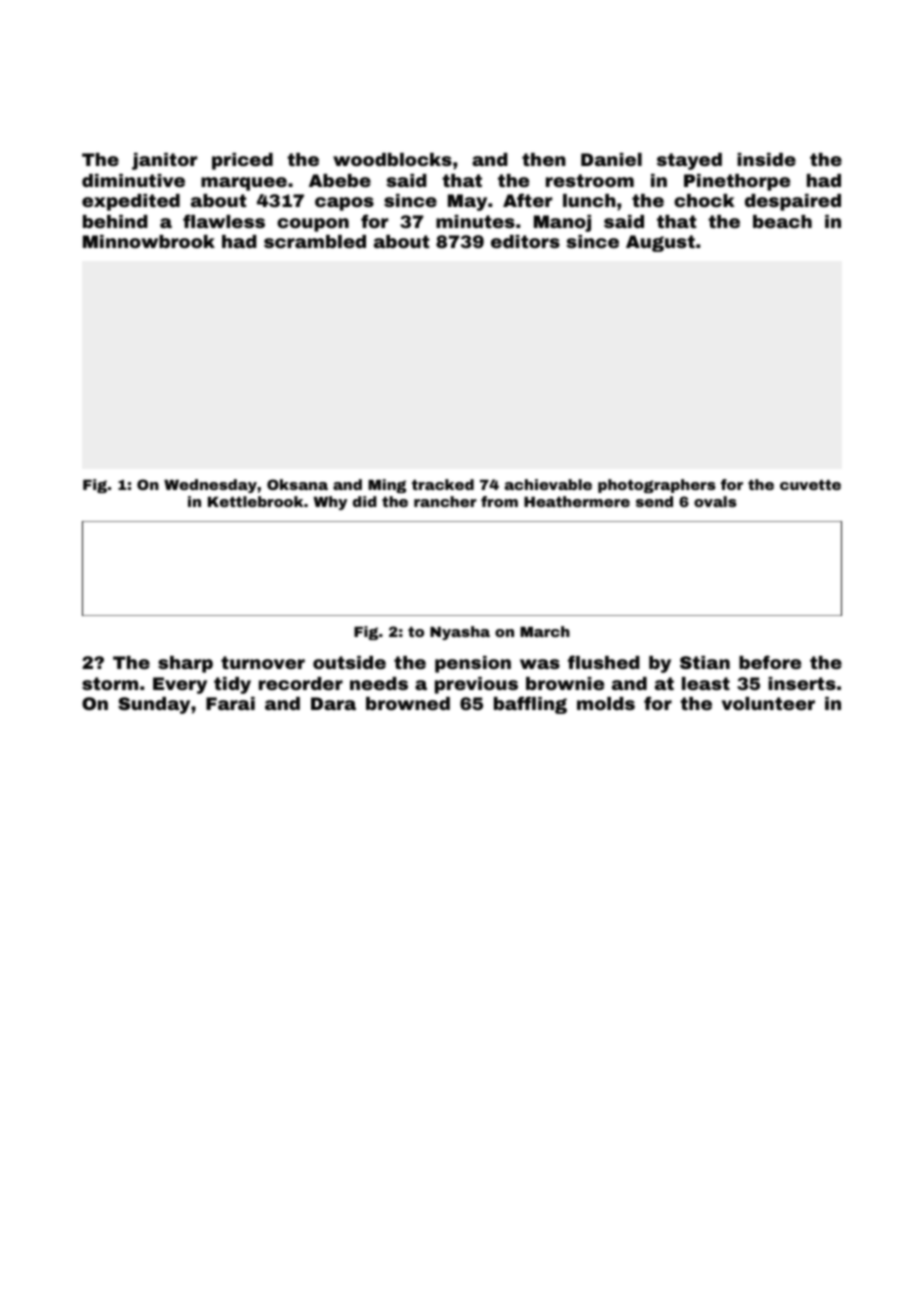 The image size is (924, 1311). I want to click on storm, so click(110, 683).
